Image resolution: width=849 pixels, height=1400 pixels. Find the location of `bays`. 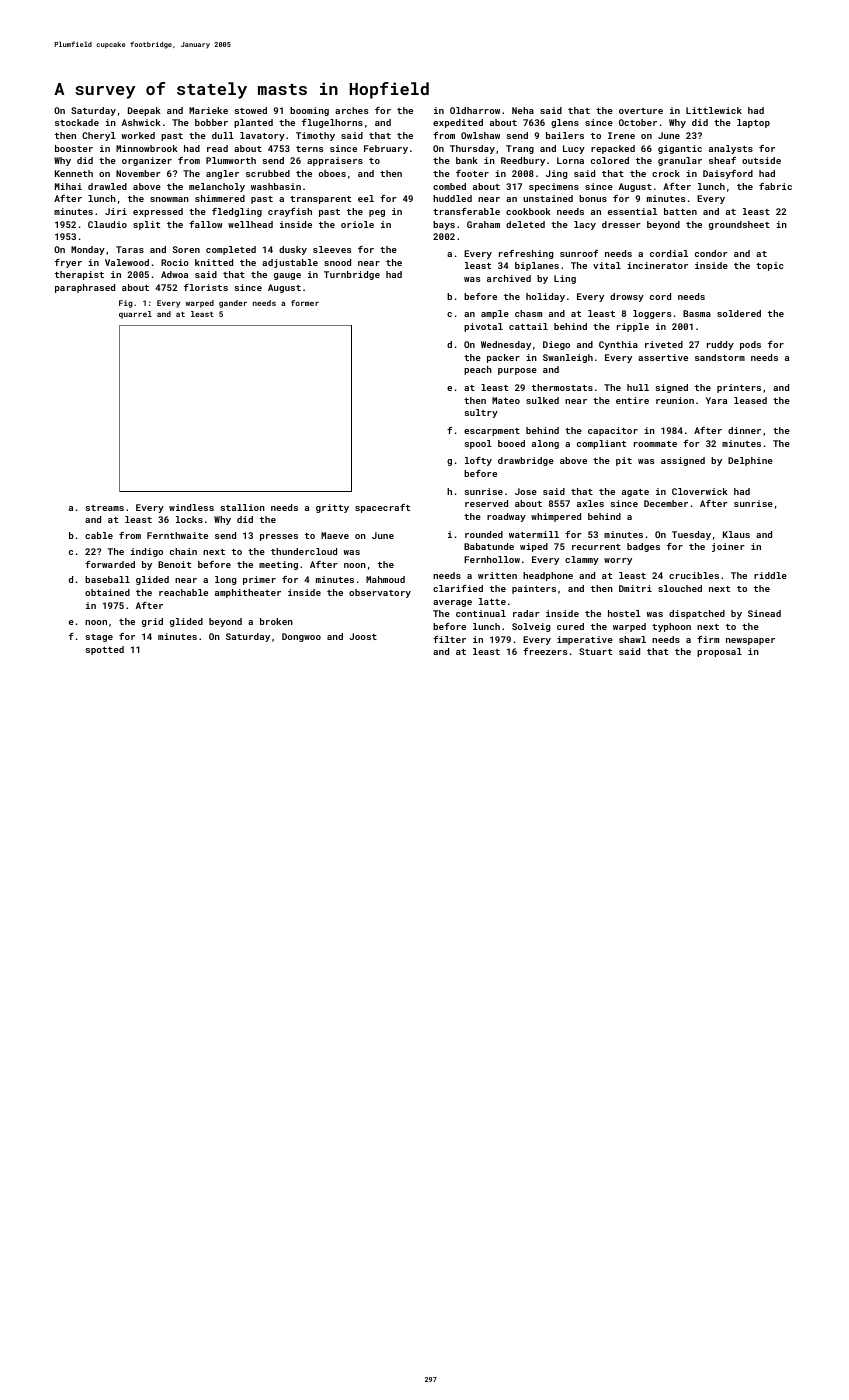

bays is located at coordinates (444, 225).
